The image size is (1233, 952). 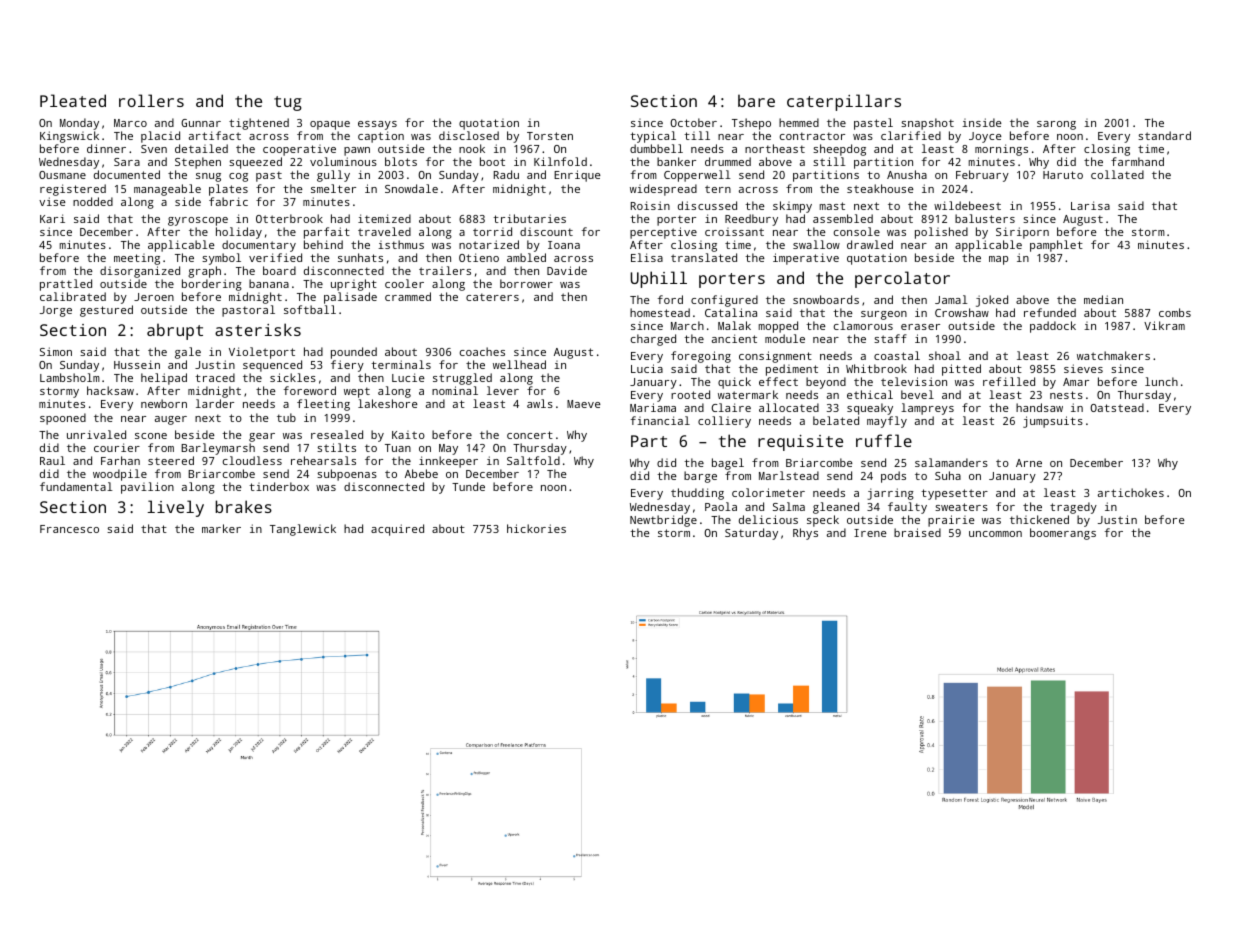 What do you see at coordinates (529, 218) in the screenshot?
I see `tributaries` at bounding box center [529, 218].
